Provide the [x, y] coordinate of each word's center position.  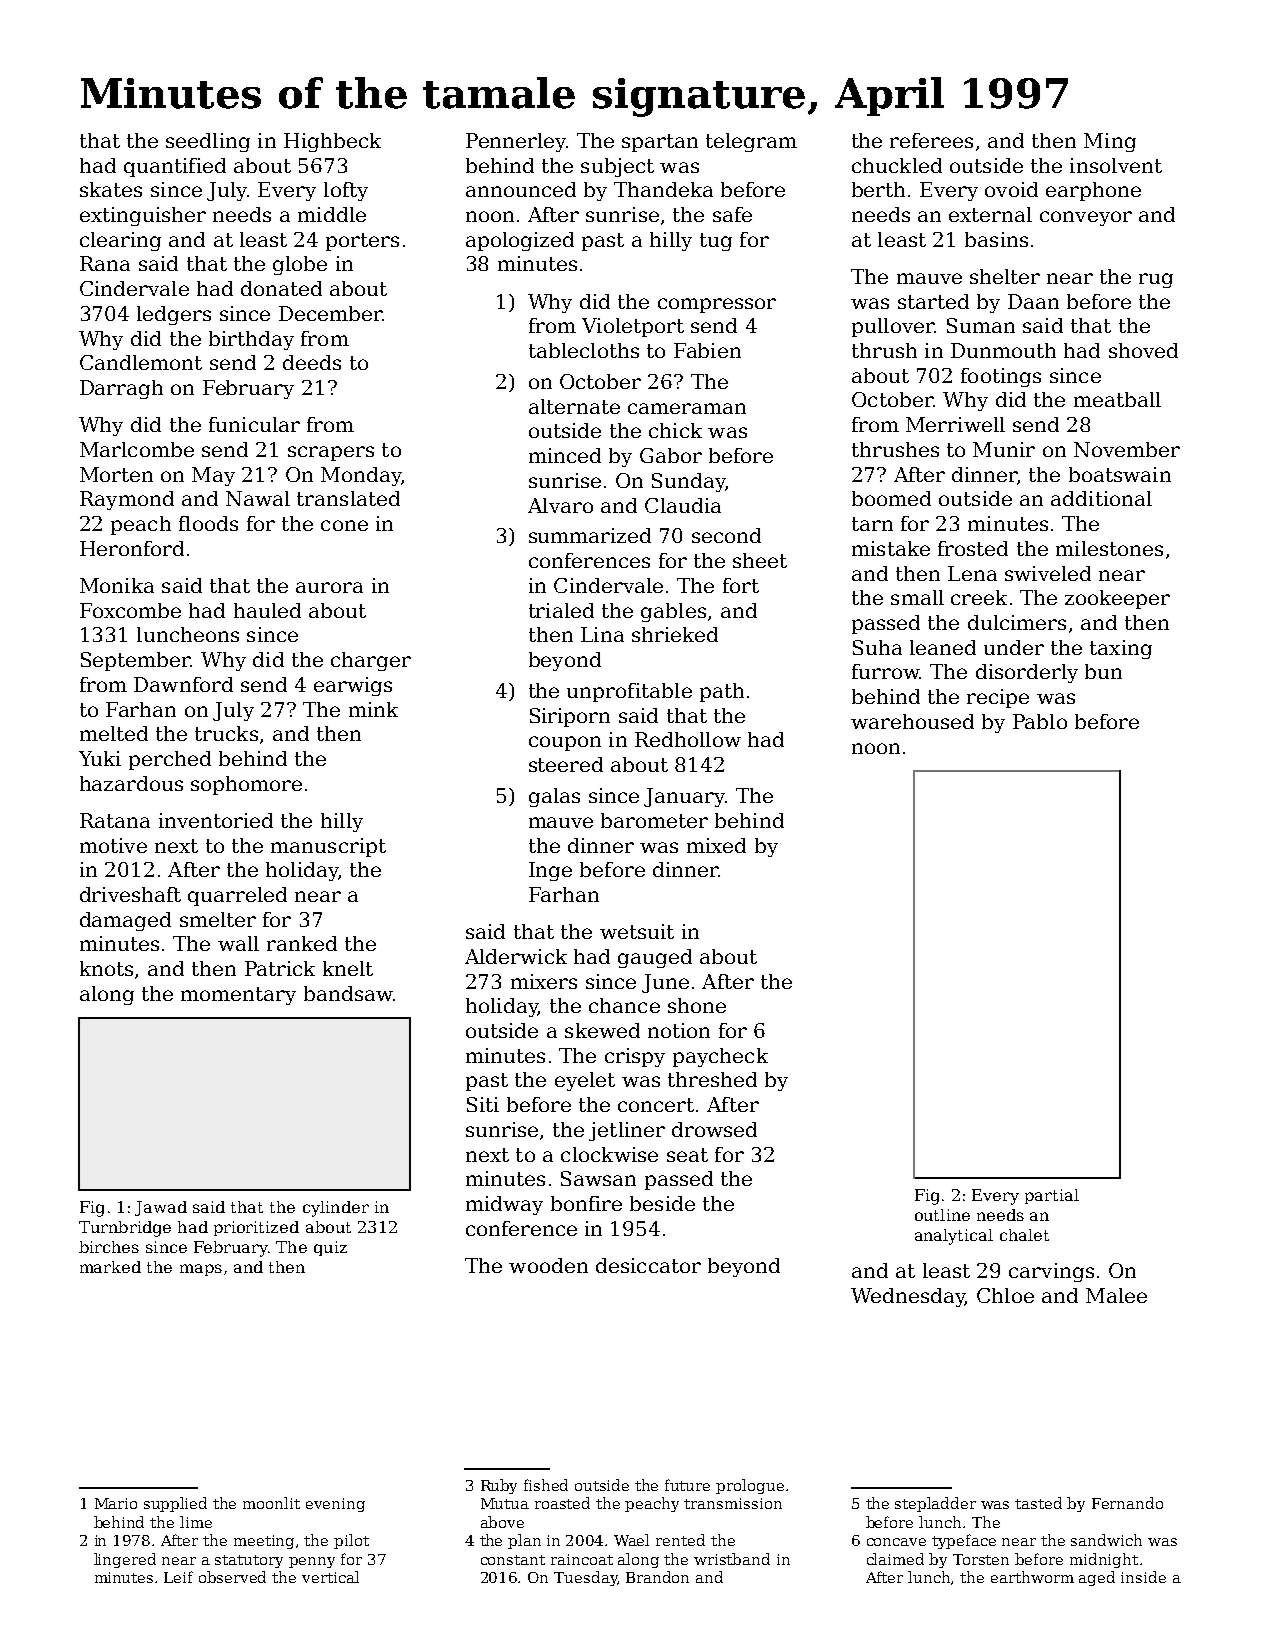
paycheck [720, 1057]
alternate [574, 406]
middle [332, 214]
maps [201, 1270]
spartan [660, 143]
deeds [312, 362]
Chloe [1005, 1295]
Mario [116, 1503]
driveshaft [130, 894]
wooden [548, 1265]
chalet [1024, 1235]
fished [546, 1485]
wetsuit [637, 931]
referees [931, 140]
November [1127, 449]
